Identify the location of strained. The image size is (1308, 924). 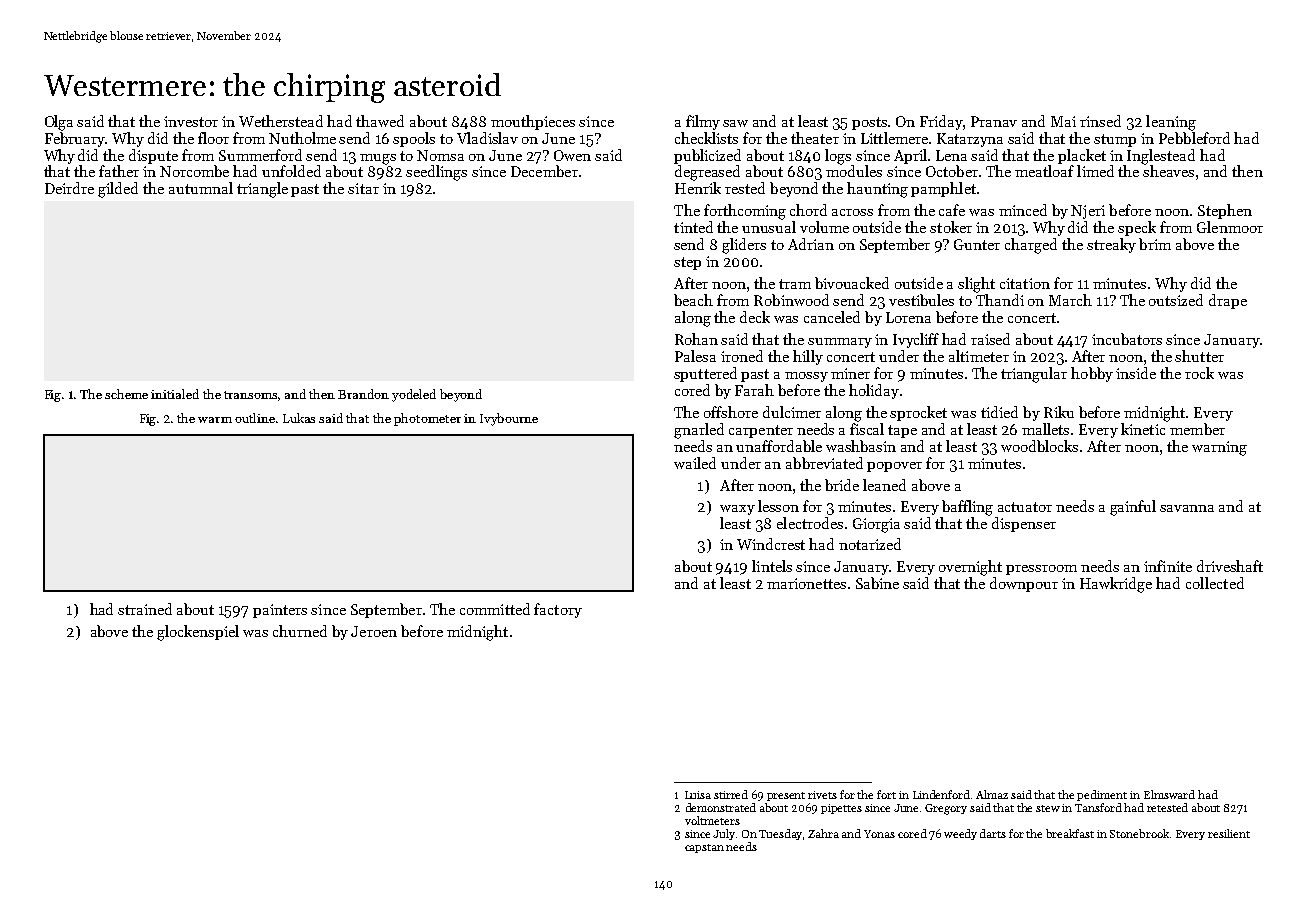
(145, 609).
